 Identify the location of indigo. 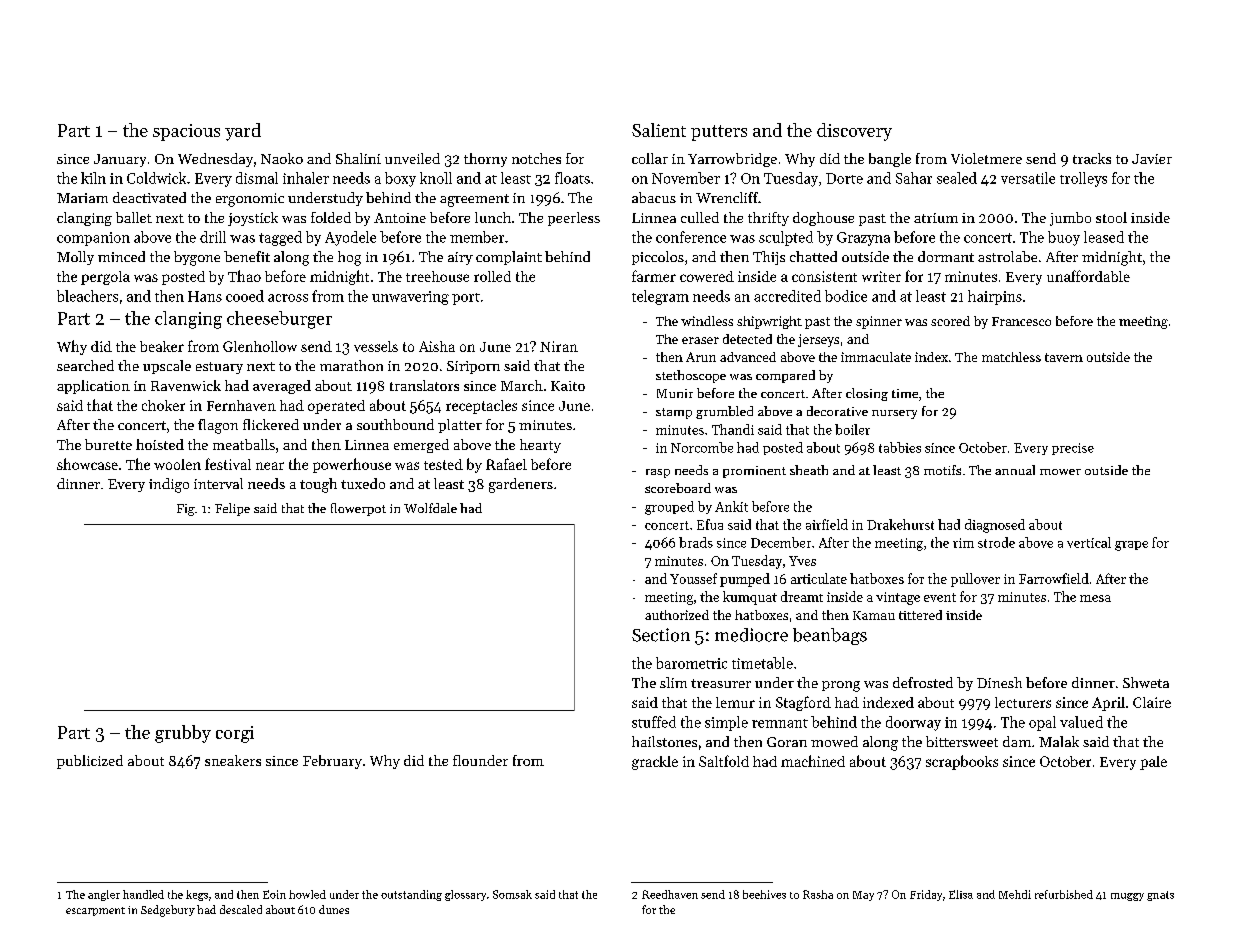
(169, 485).
